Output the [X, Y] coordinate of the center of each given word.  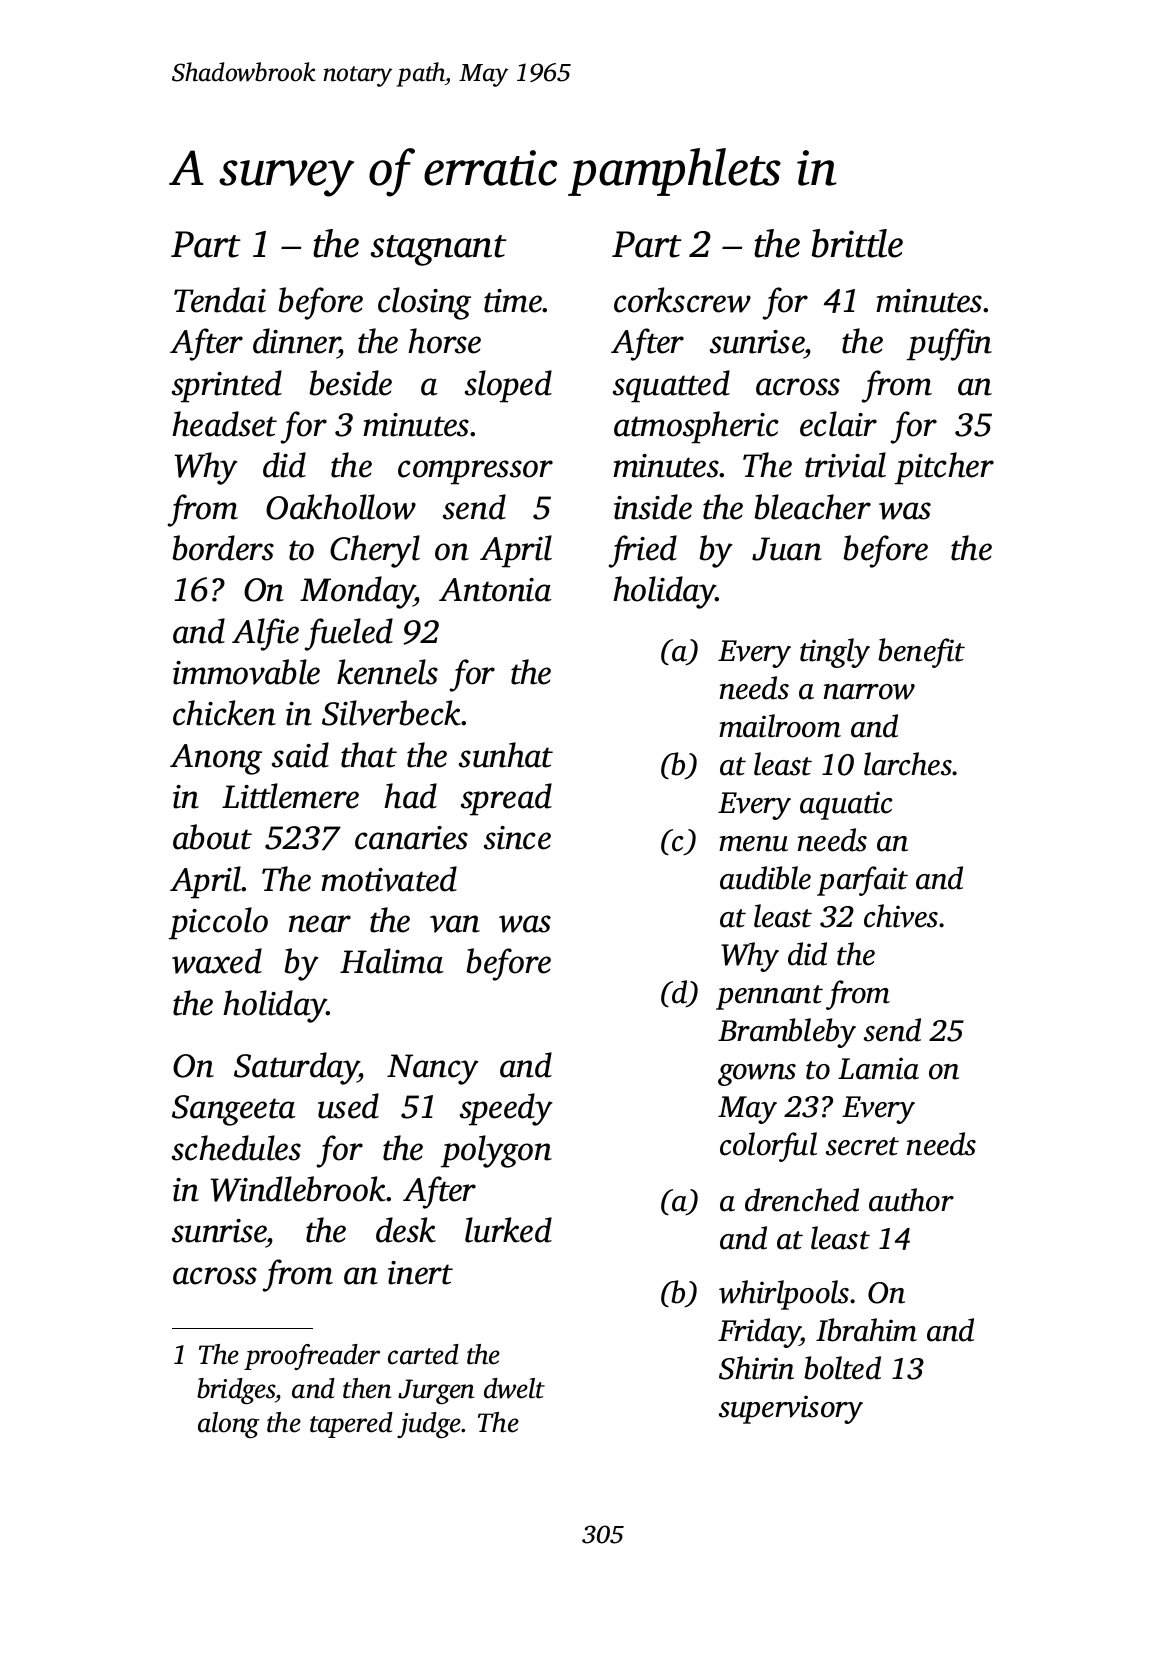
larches [908, 764]
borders [223, 548]
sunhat [506, 755]
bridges [236, 1391]
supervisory [791, 1409]
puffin [949, 344]
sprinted [227, 386]
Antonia [495, 590]
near [320, 924]
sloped [508, 386]
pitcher [944, 468]
